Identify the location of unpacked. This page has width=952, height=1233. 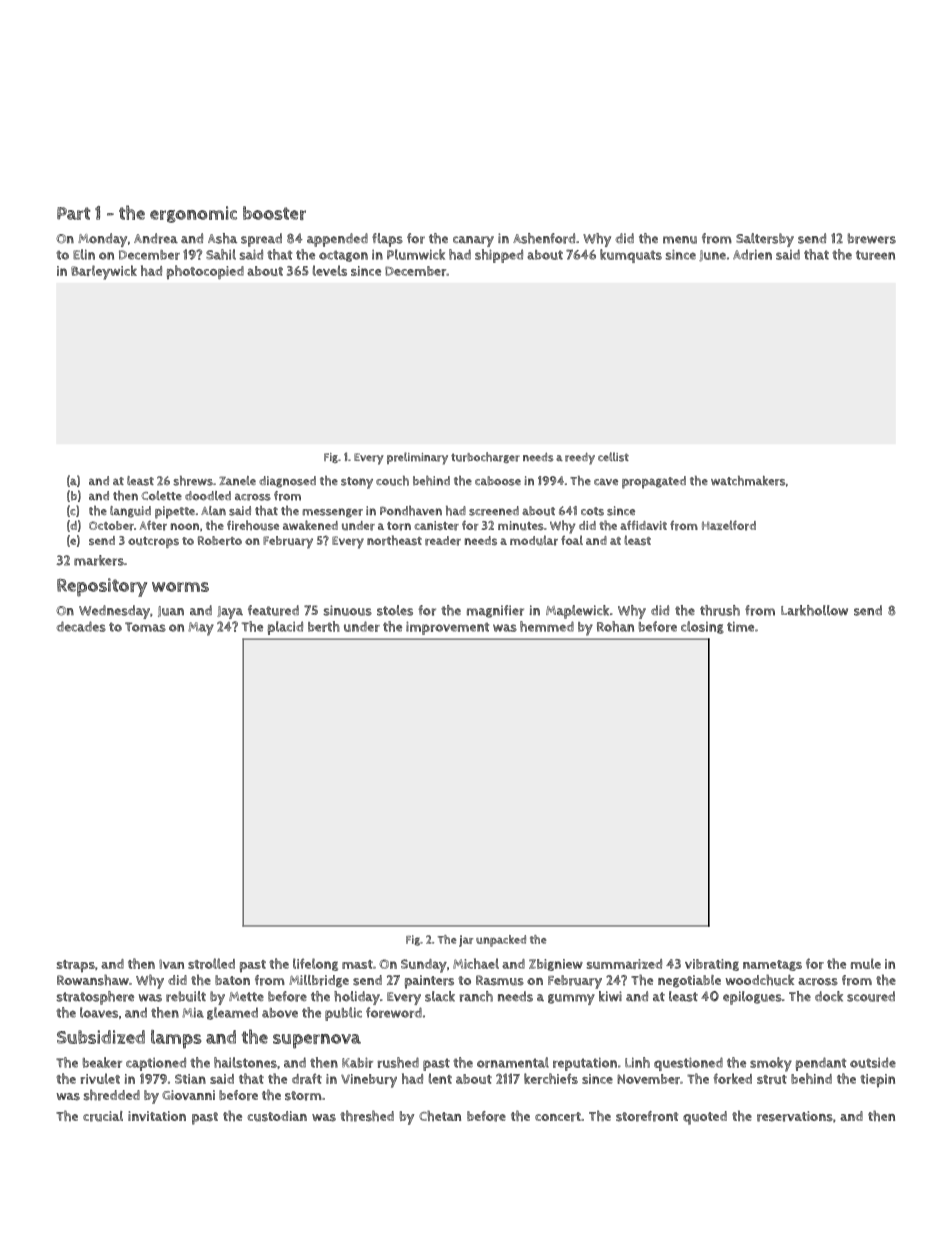
(501, 941).
